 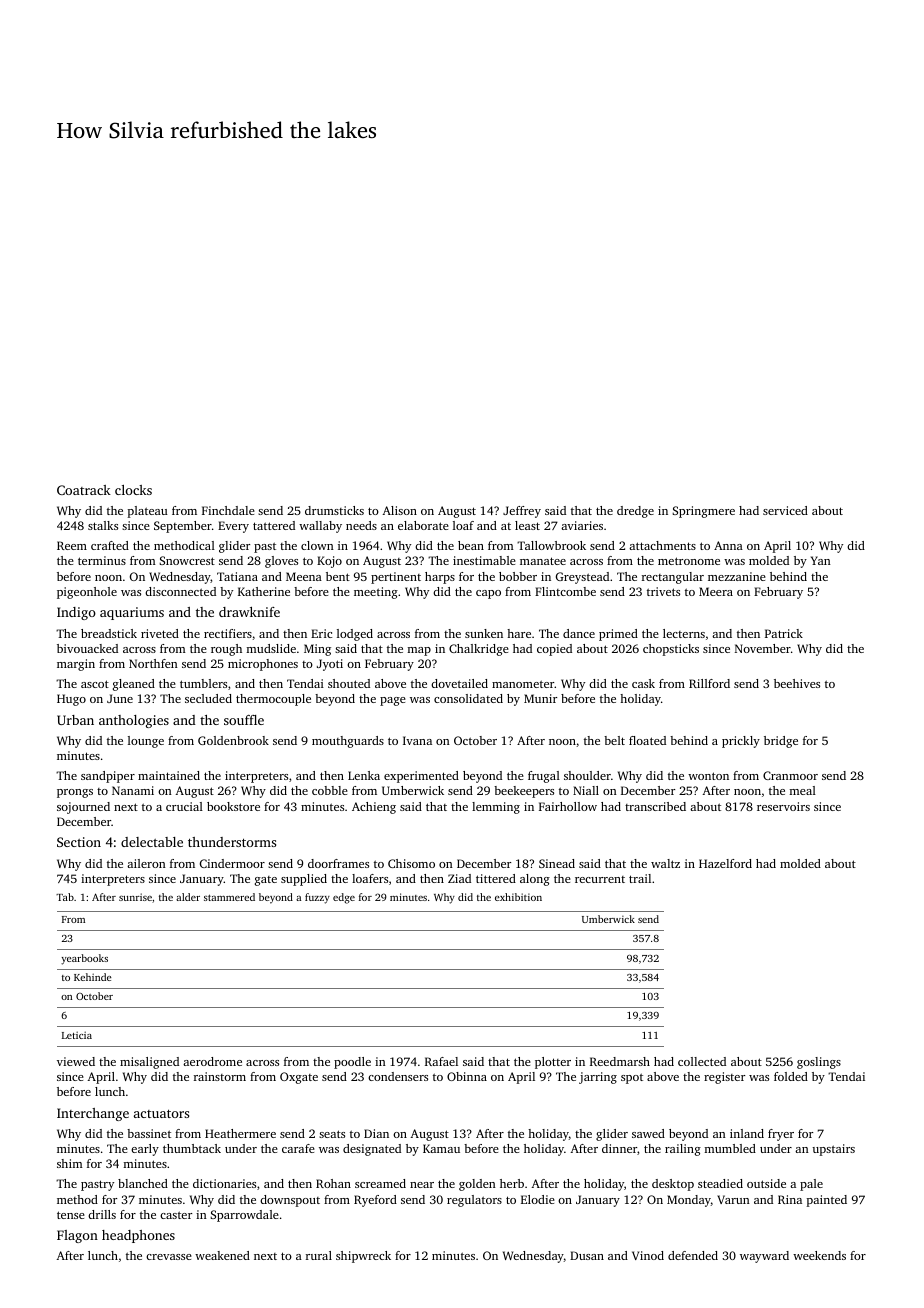 What do you see at coordinates (703, 512) in the screenshot?
I see `Springmere` at bounding box center [703, 512].
